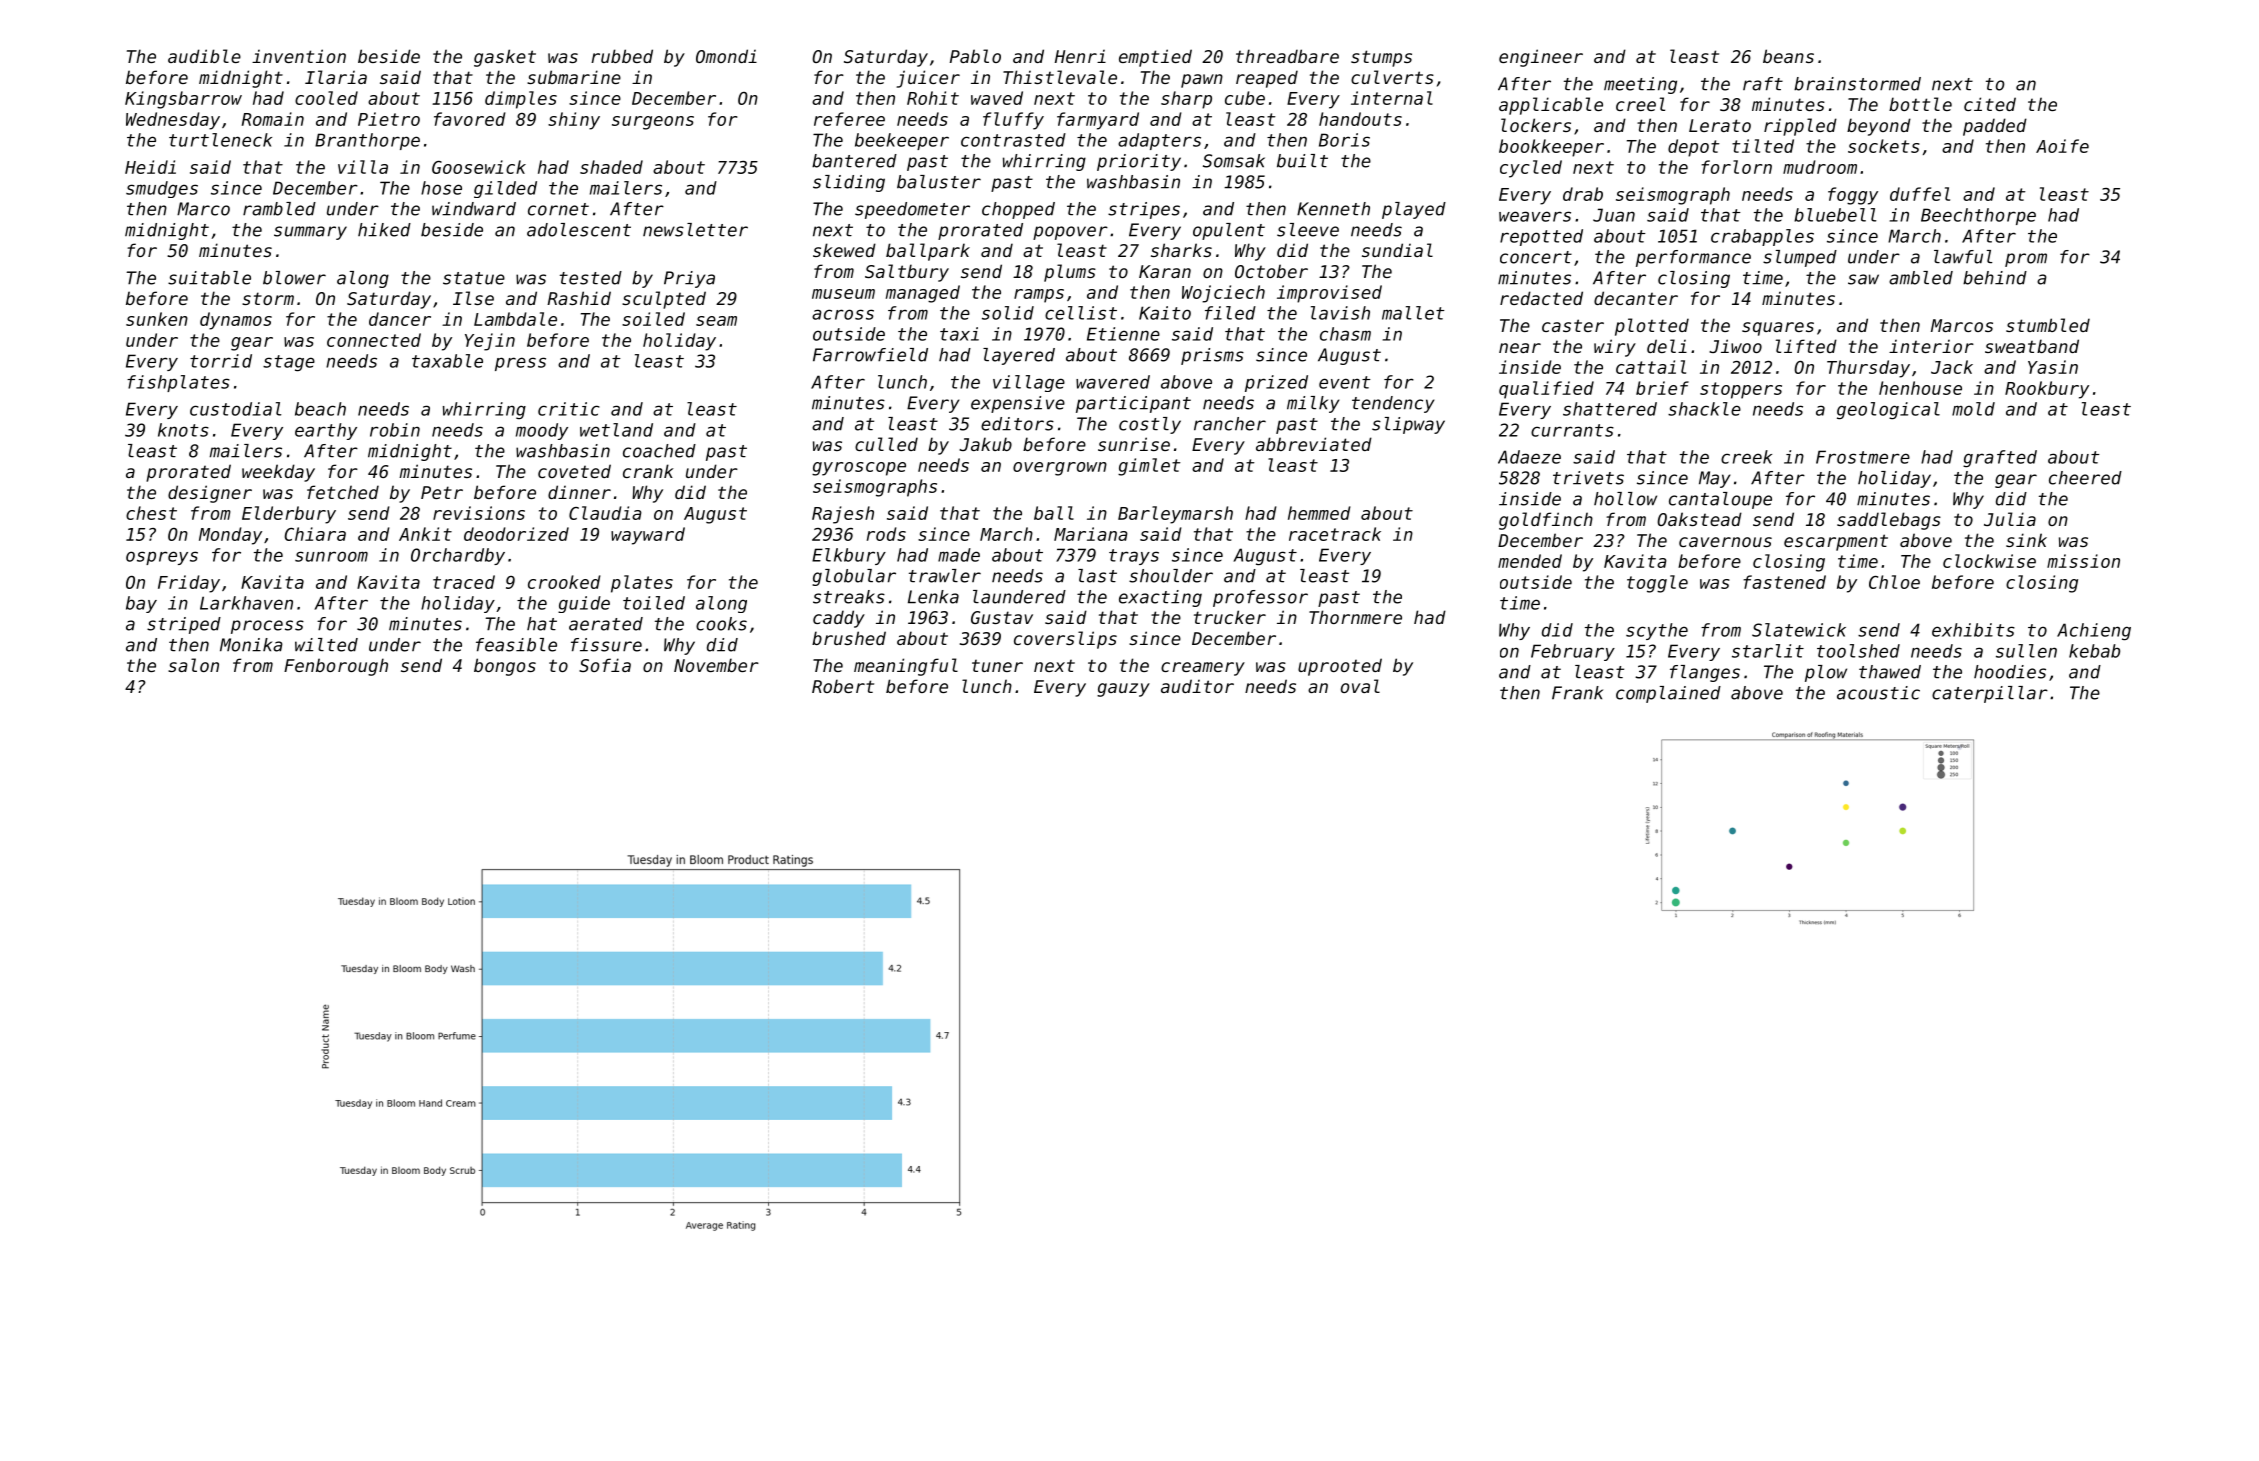 The height and width of the screenshot is (1461, 2259). I want to click on stumps, so click(1381, 58).
